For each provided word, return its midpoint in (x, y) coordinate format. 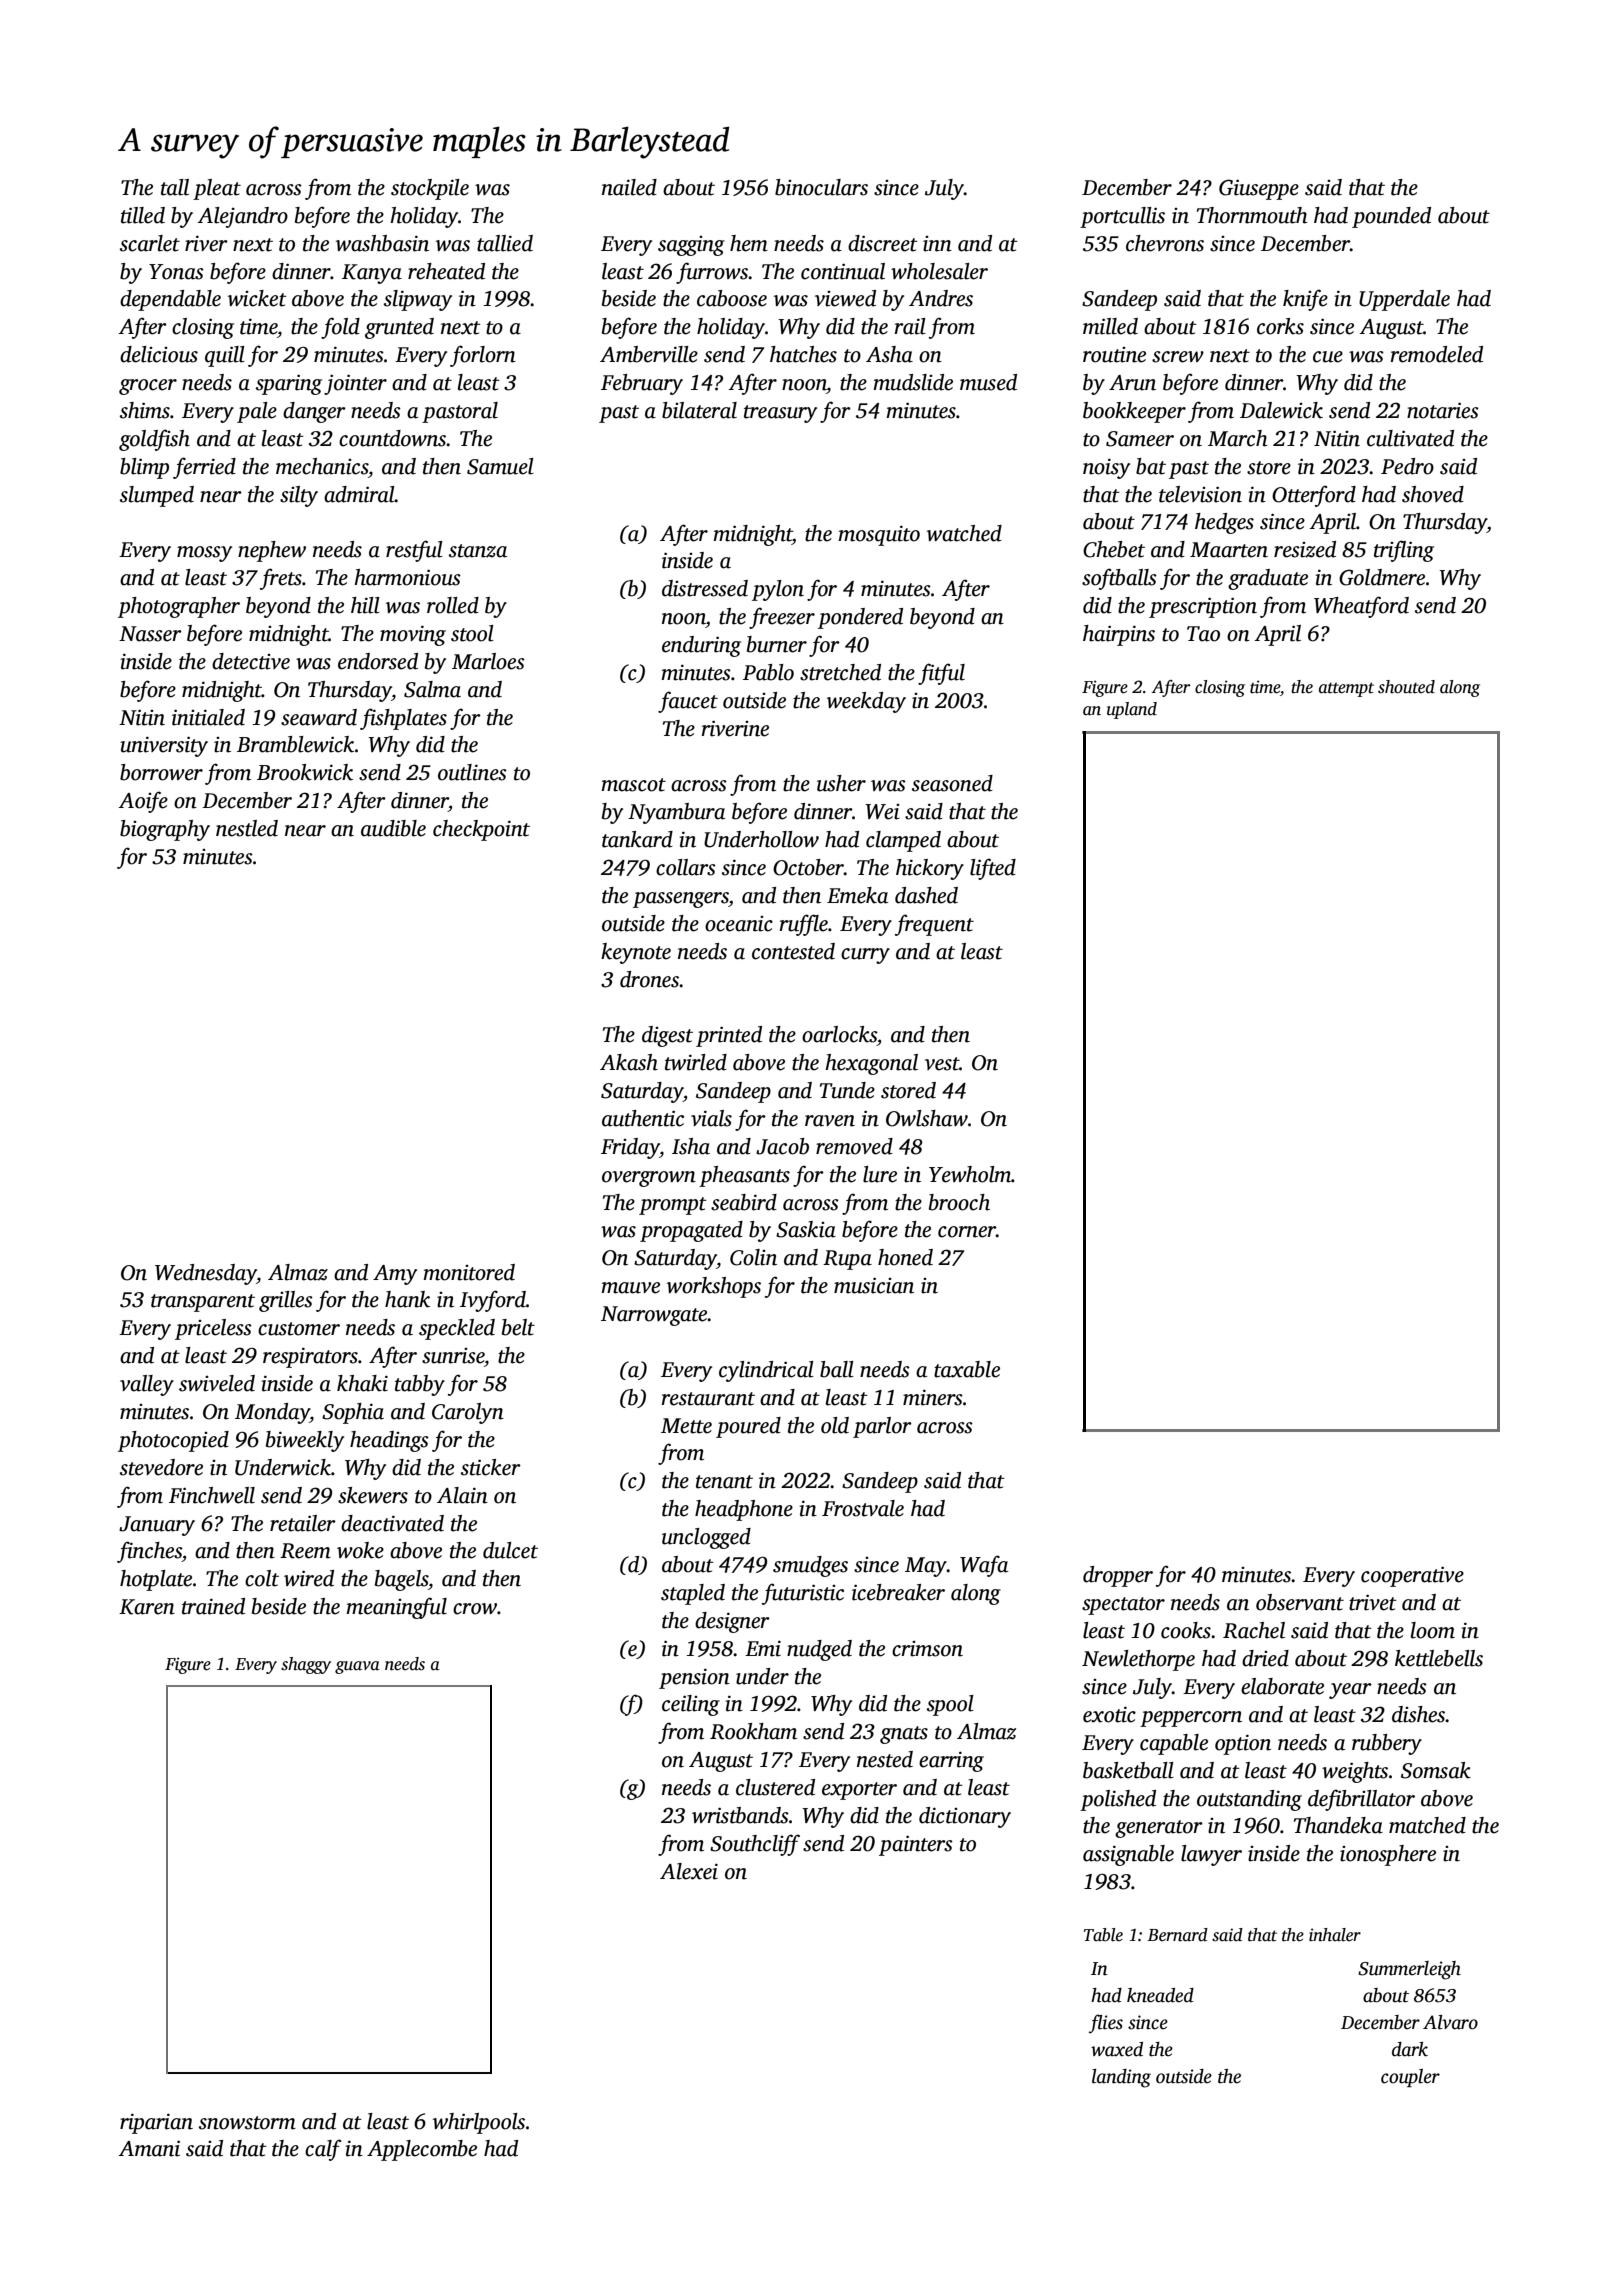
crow (475, 1609)
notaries (1443, 410)
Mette (686, 1426)
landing (1121, 2078)
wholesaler (939, 271)
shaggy (306, 1665)
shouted (1406, 687)
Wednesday (206, 1274)
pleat (217, 189)
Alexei (689, 1871)
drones (649, 979)
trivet (1373, 1602)
